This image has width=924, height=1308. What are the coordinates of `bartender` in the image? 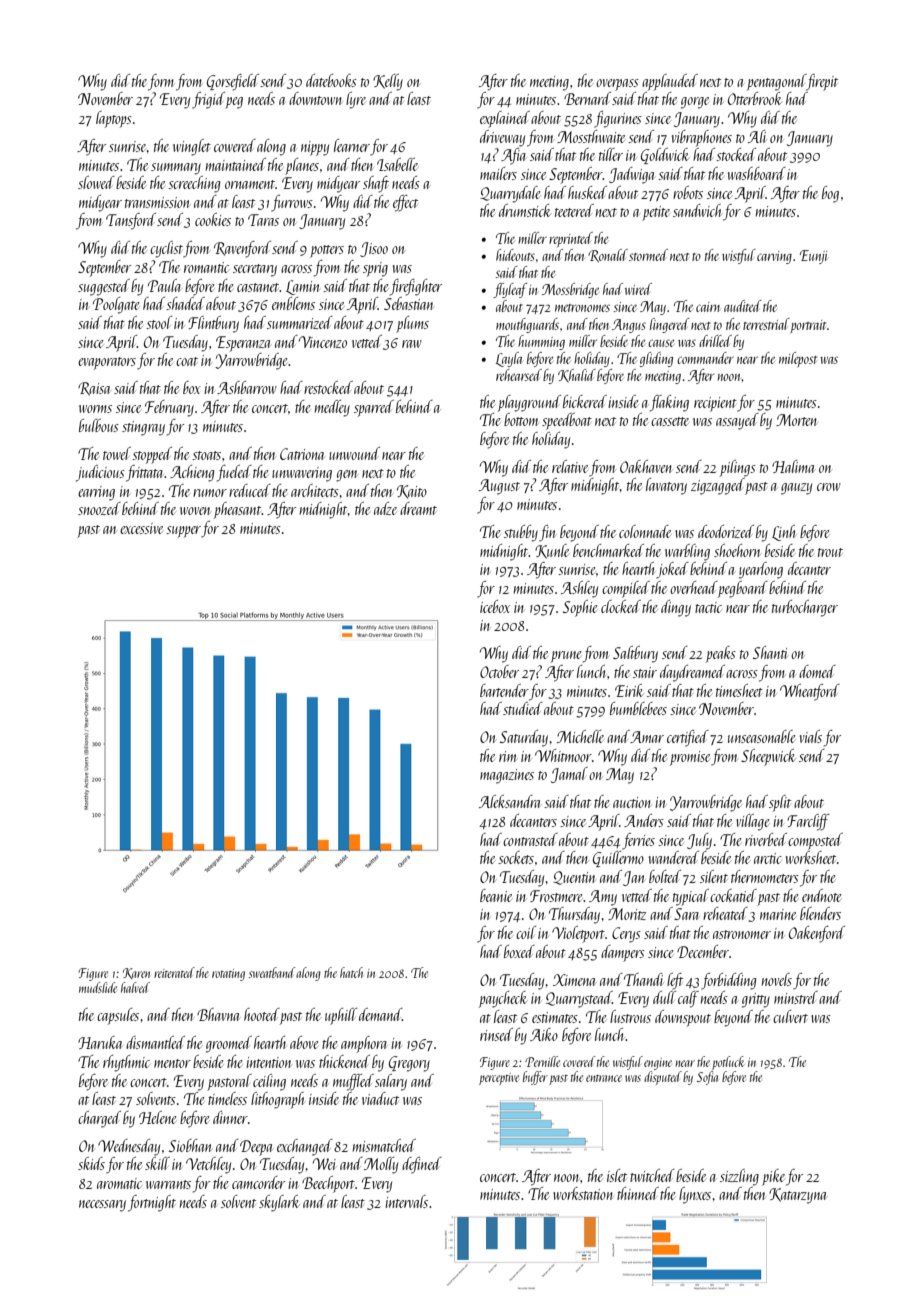 It's located at (504, 690).
